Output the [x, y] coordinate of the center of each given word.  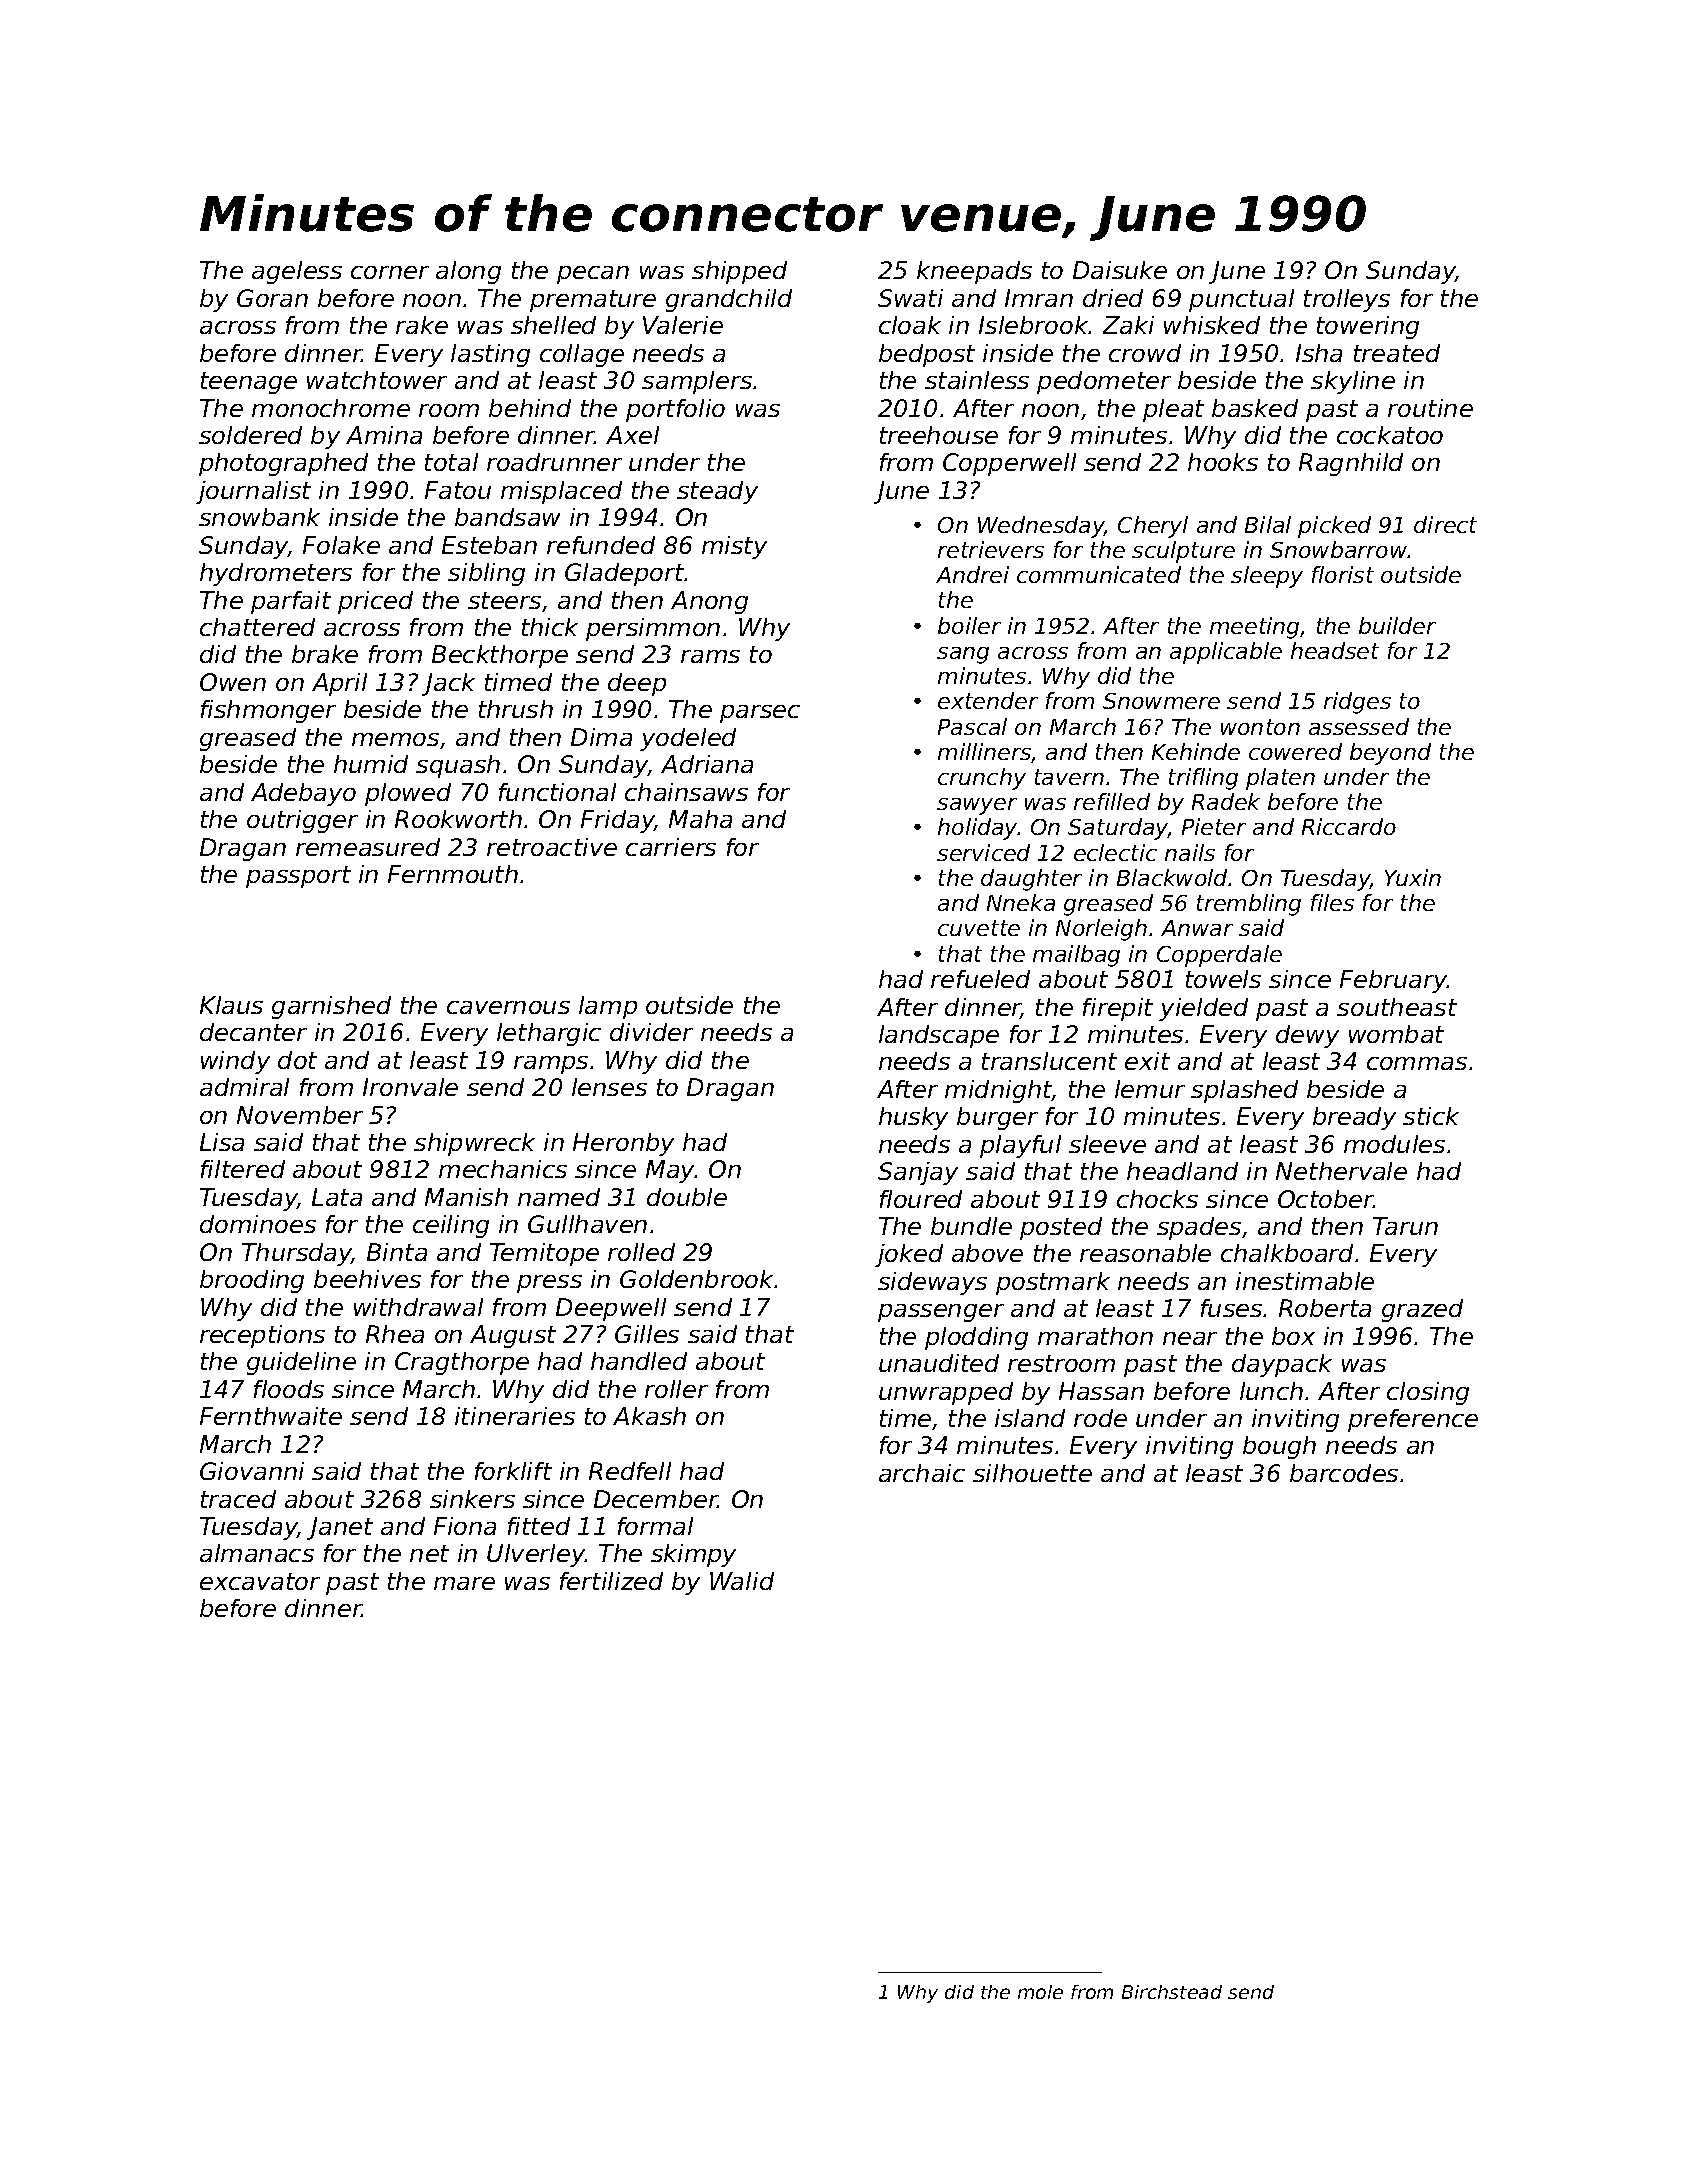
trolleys [1347, 300]
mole [1040, 1992]
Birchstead [1172, 1992]
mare [464, 1583]
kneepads [974, 272]
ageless [297, 272]
